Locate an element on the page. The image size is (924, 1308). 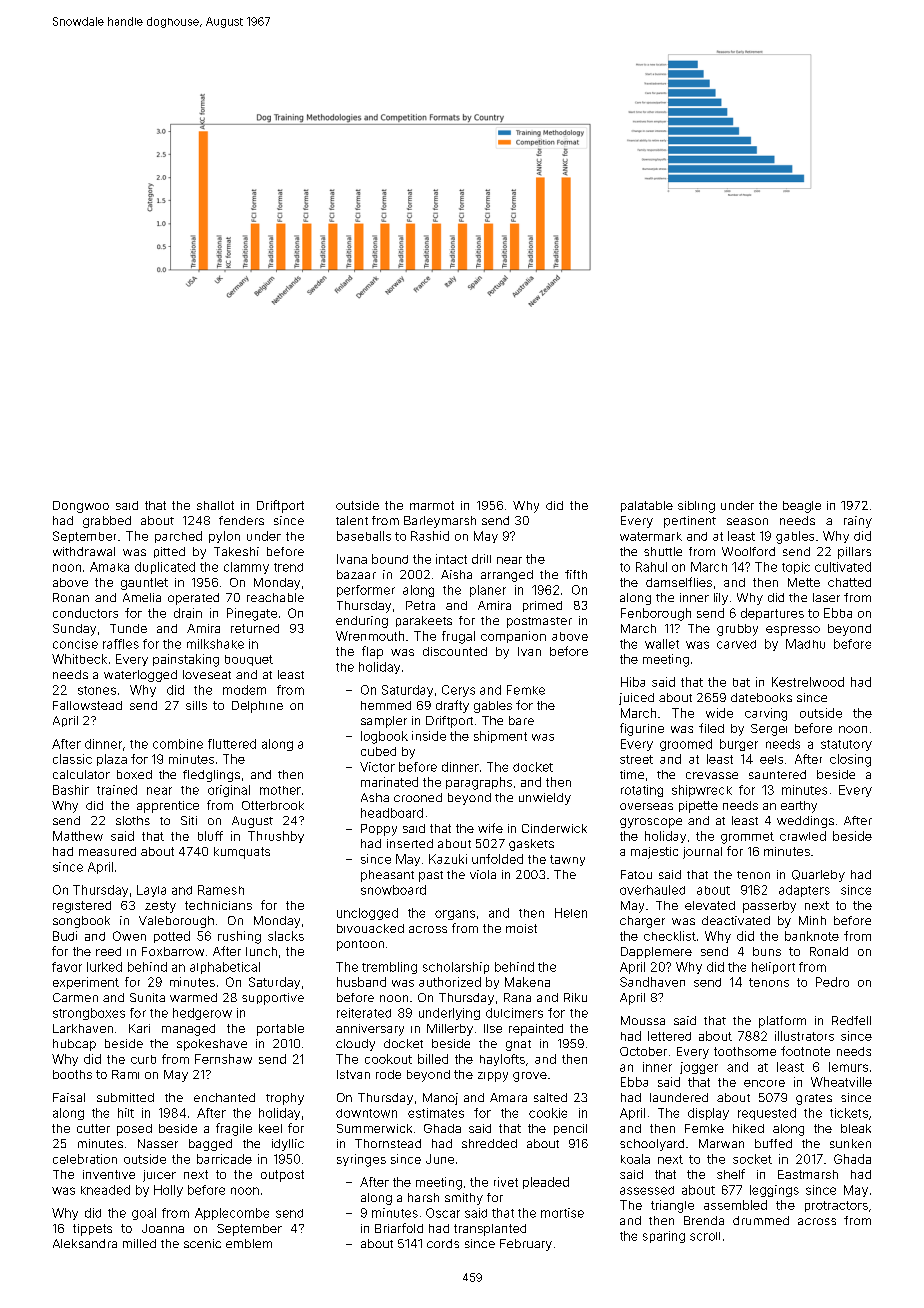
transplanted is located at coordinates (490, 1230).
